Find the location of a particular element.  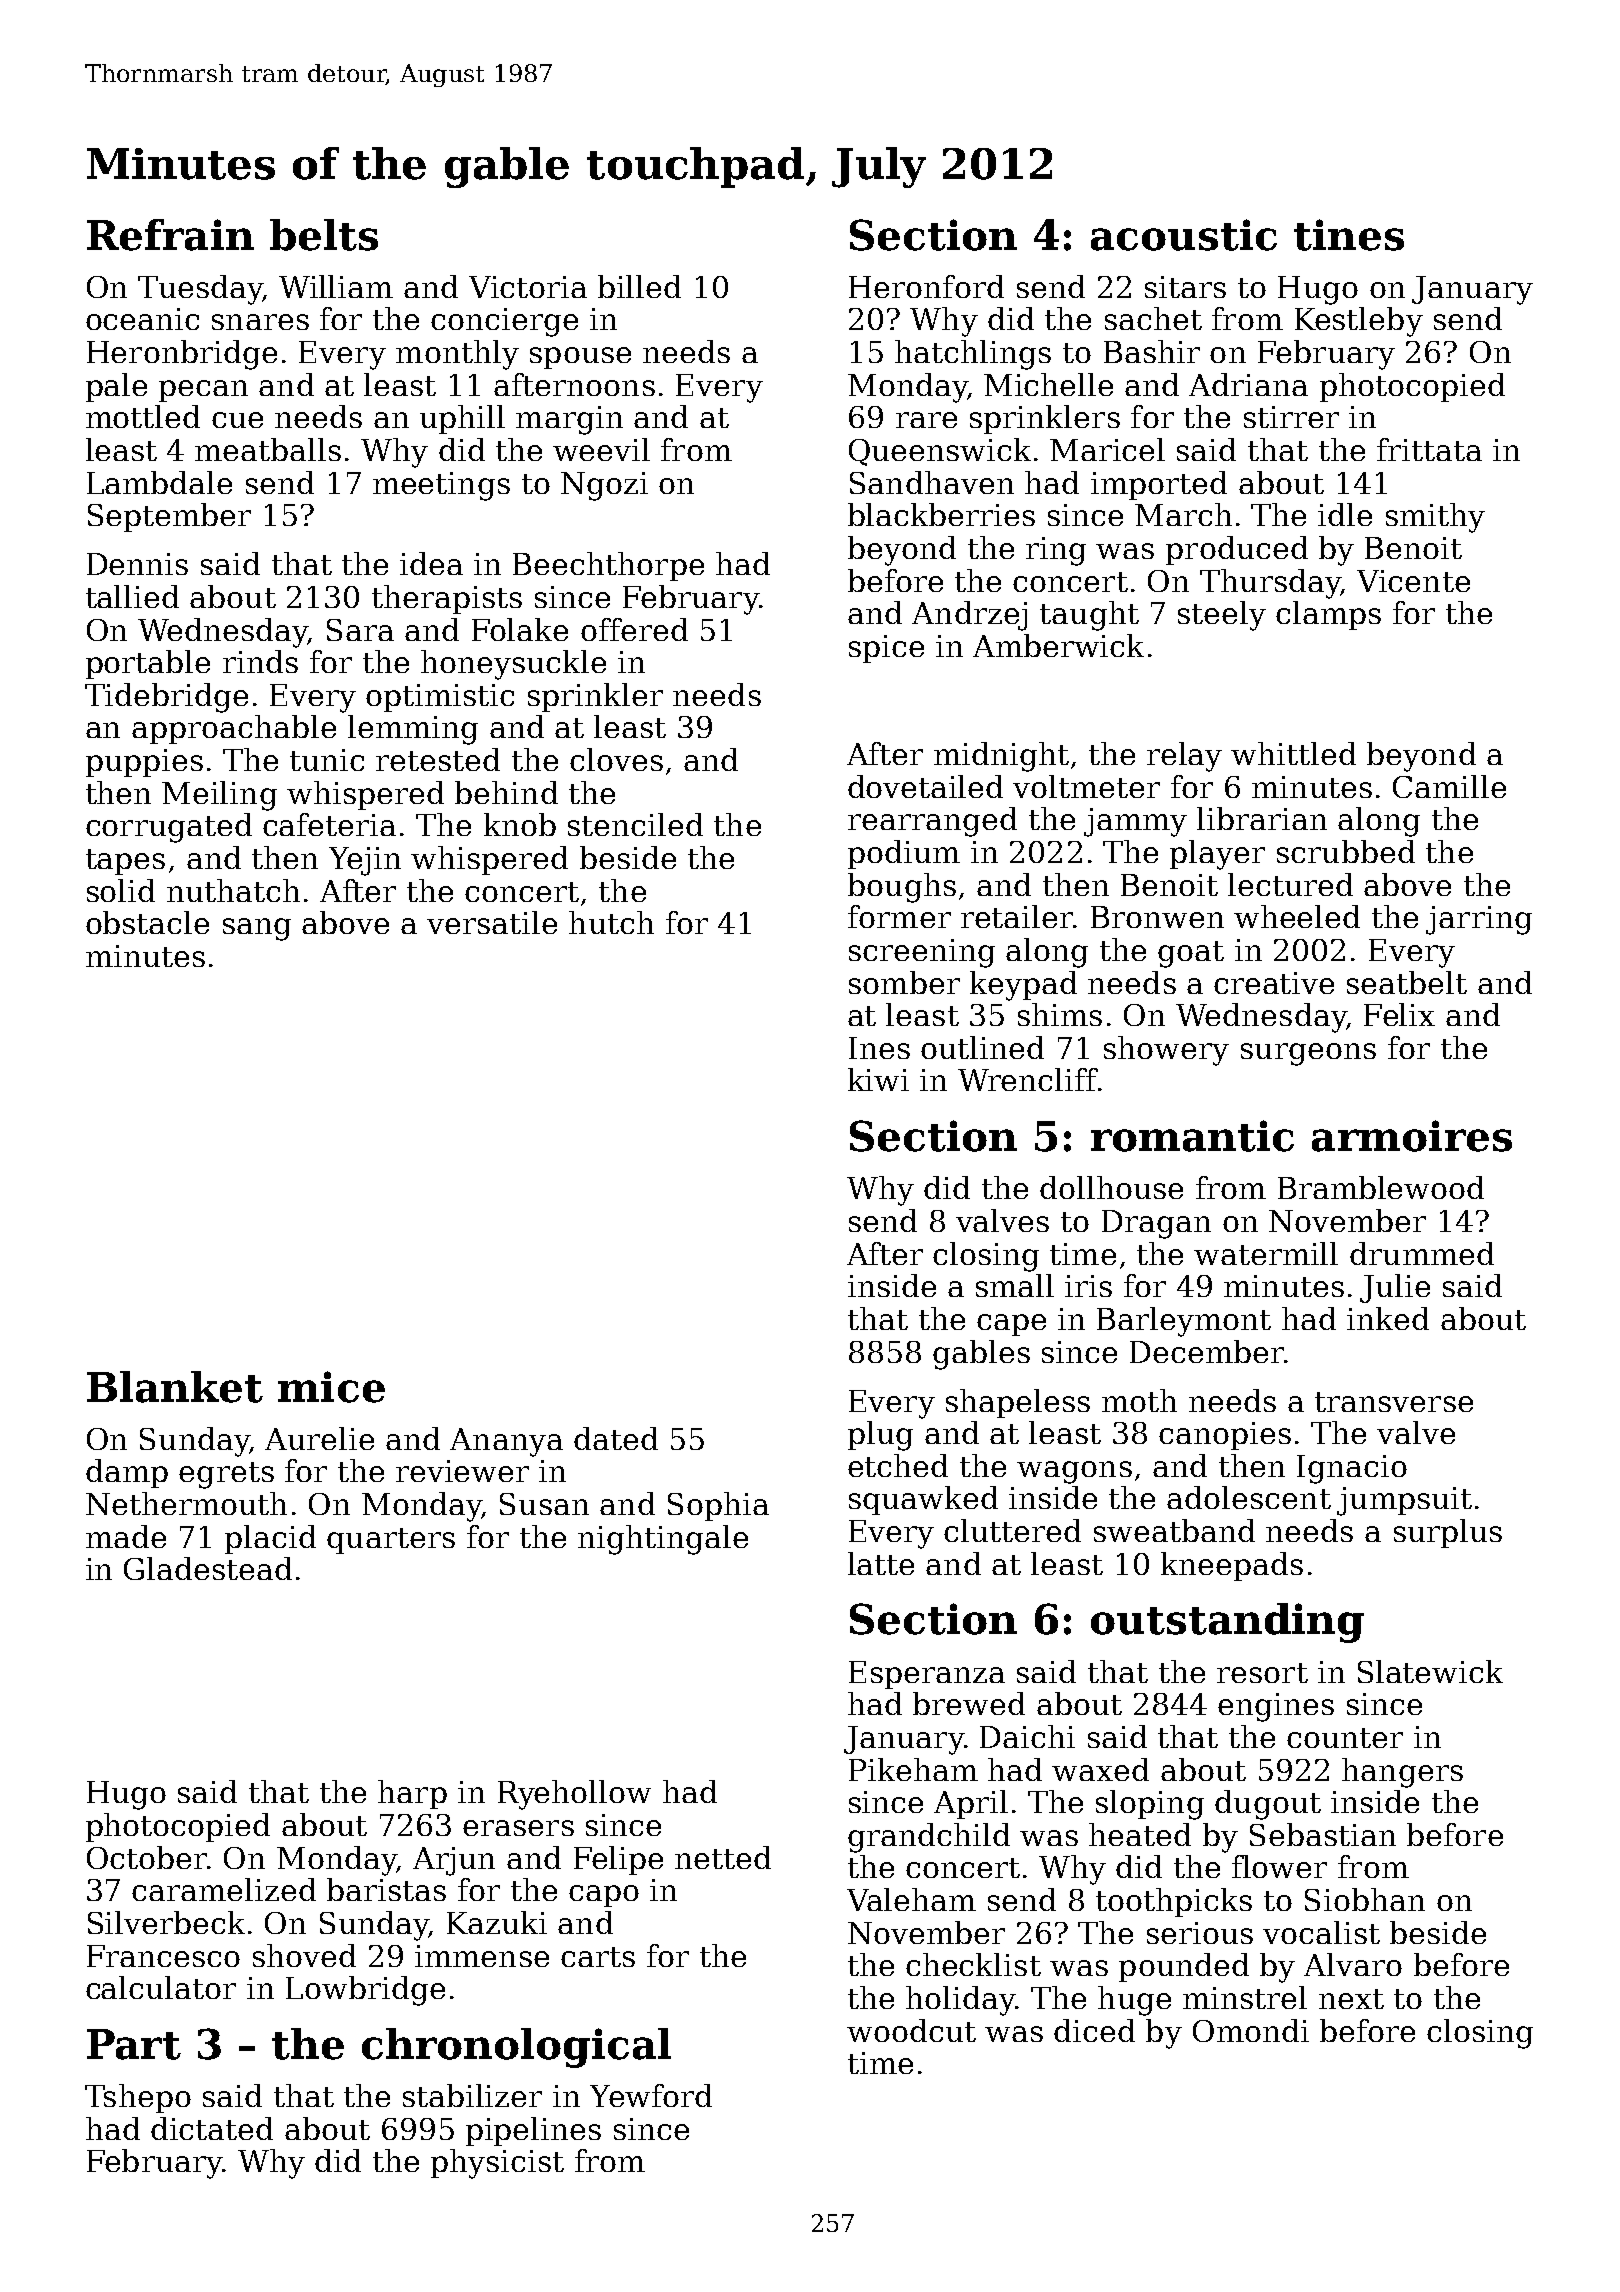

latte is located at coordinates (881, 1563).
